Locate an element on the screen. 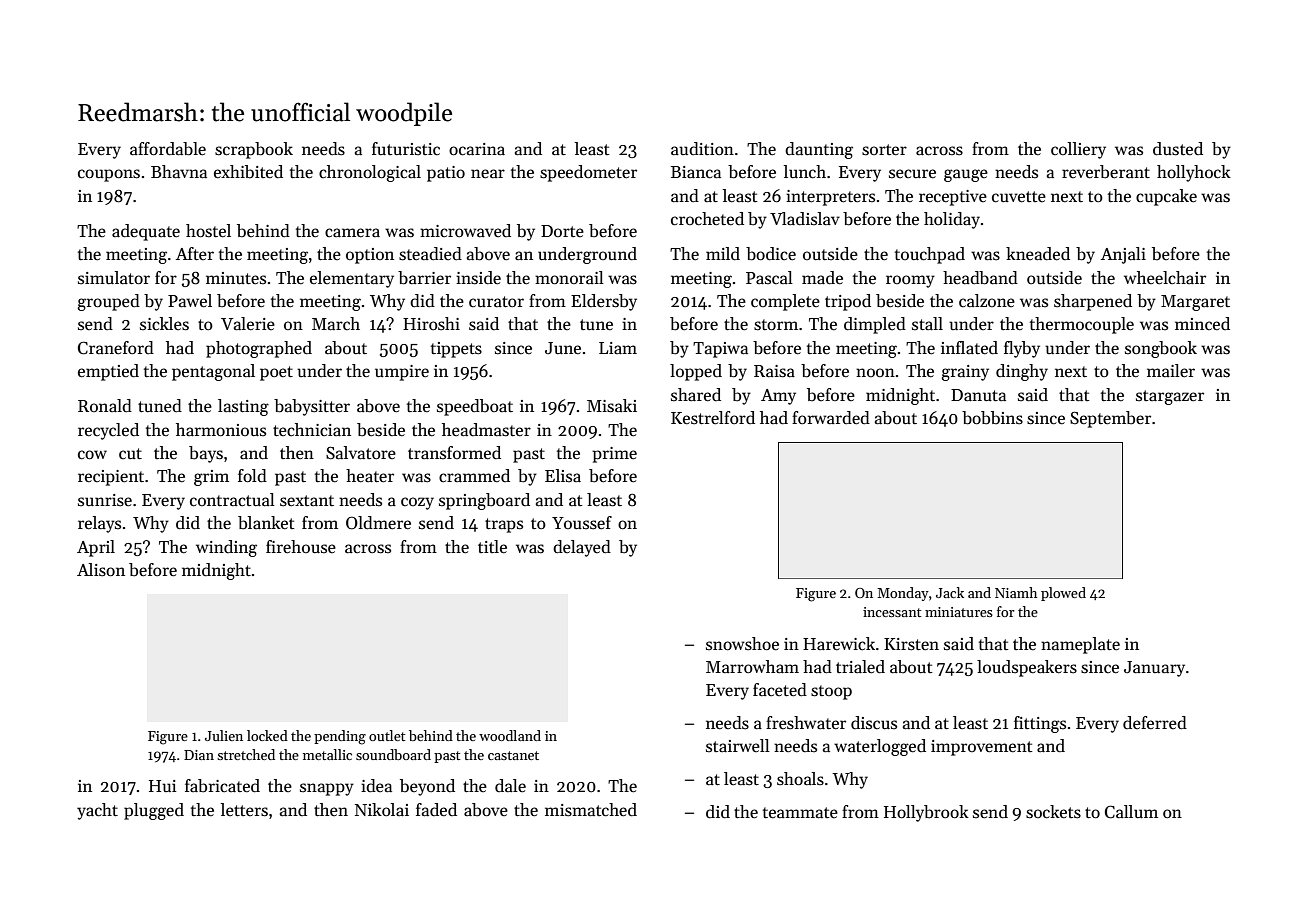  snowshoe is located at coordinates (742, 644).
